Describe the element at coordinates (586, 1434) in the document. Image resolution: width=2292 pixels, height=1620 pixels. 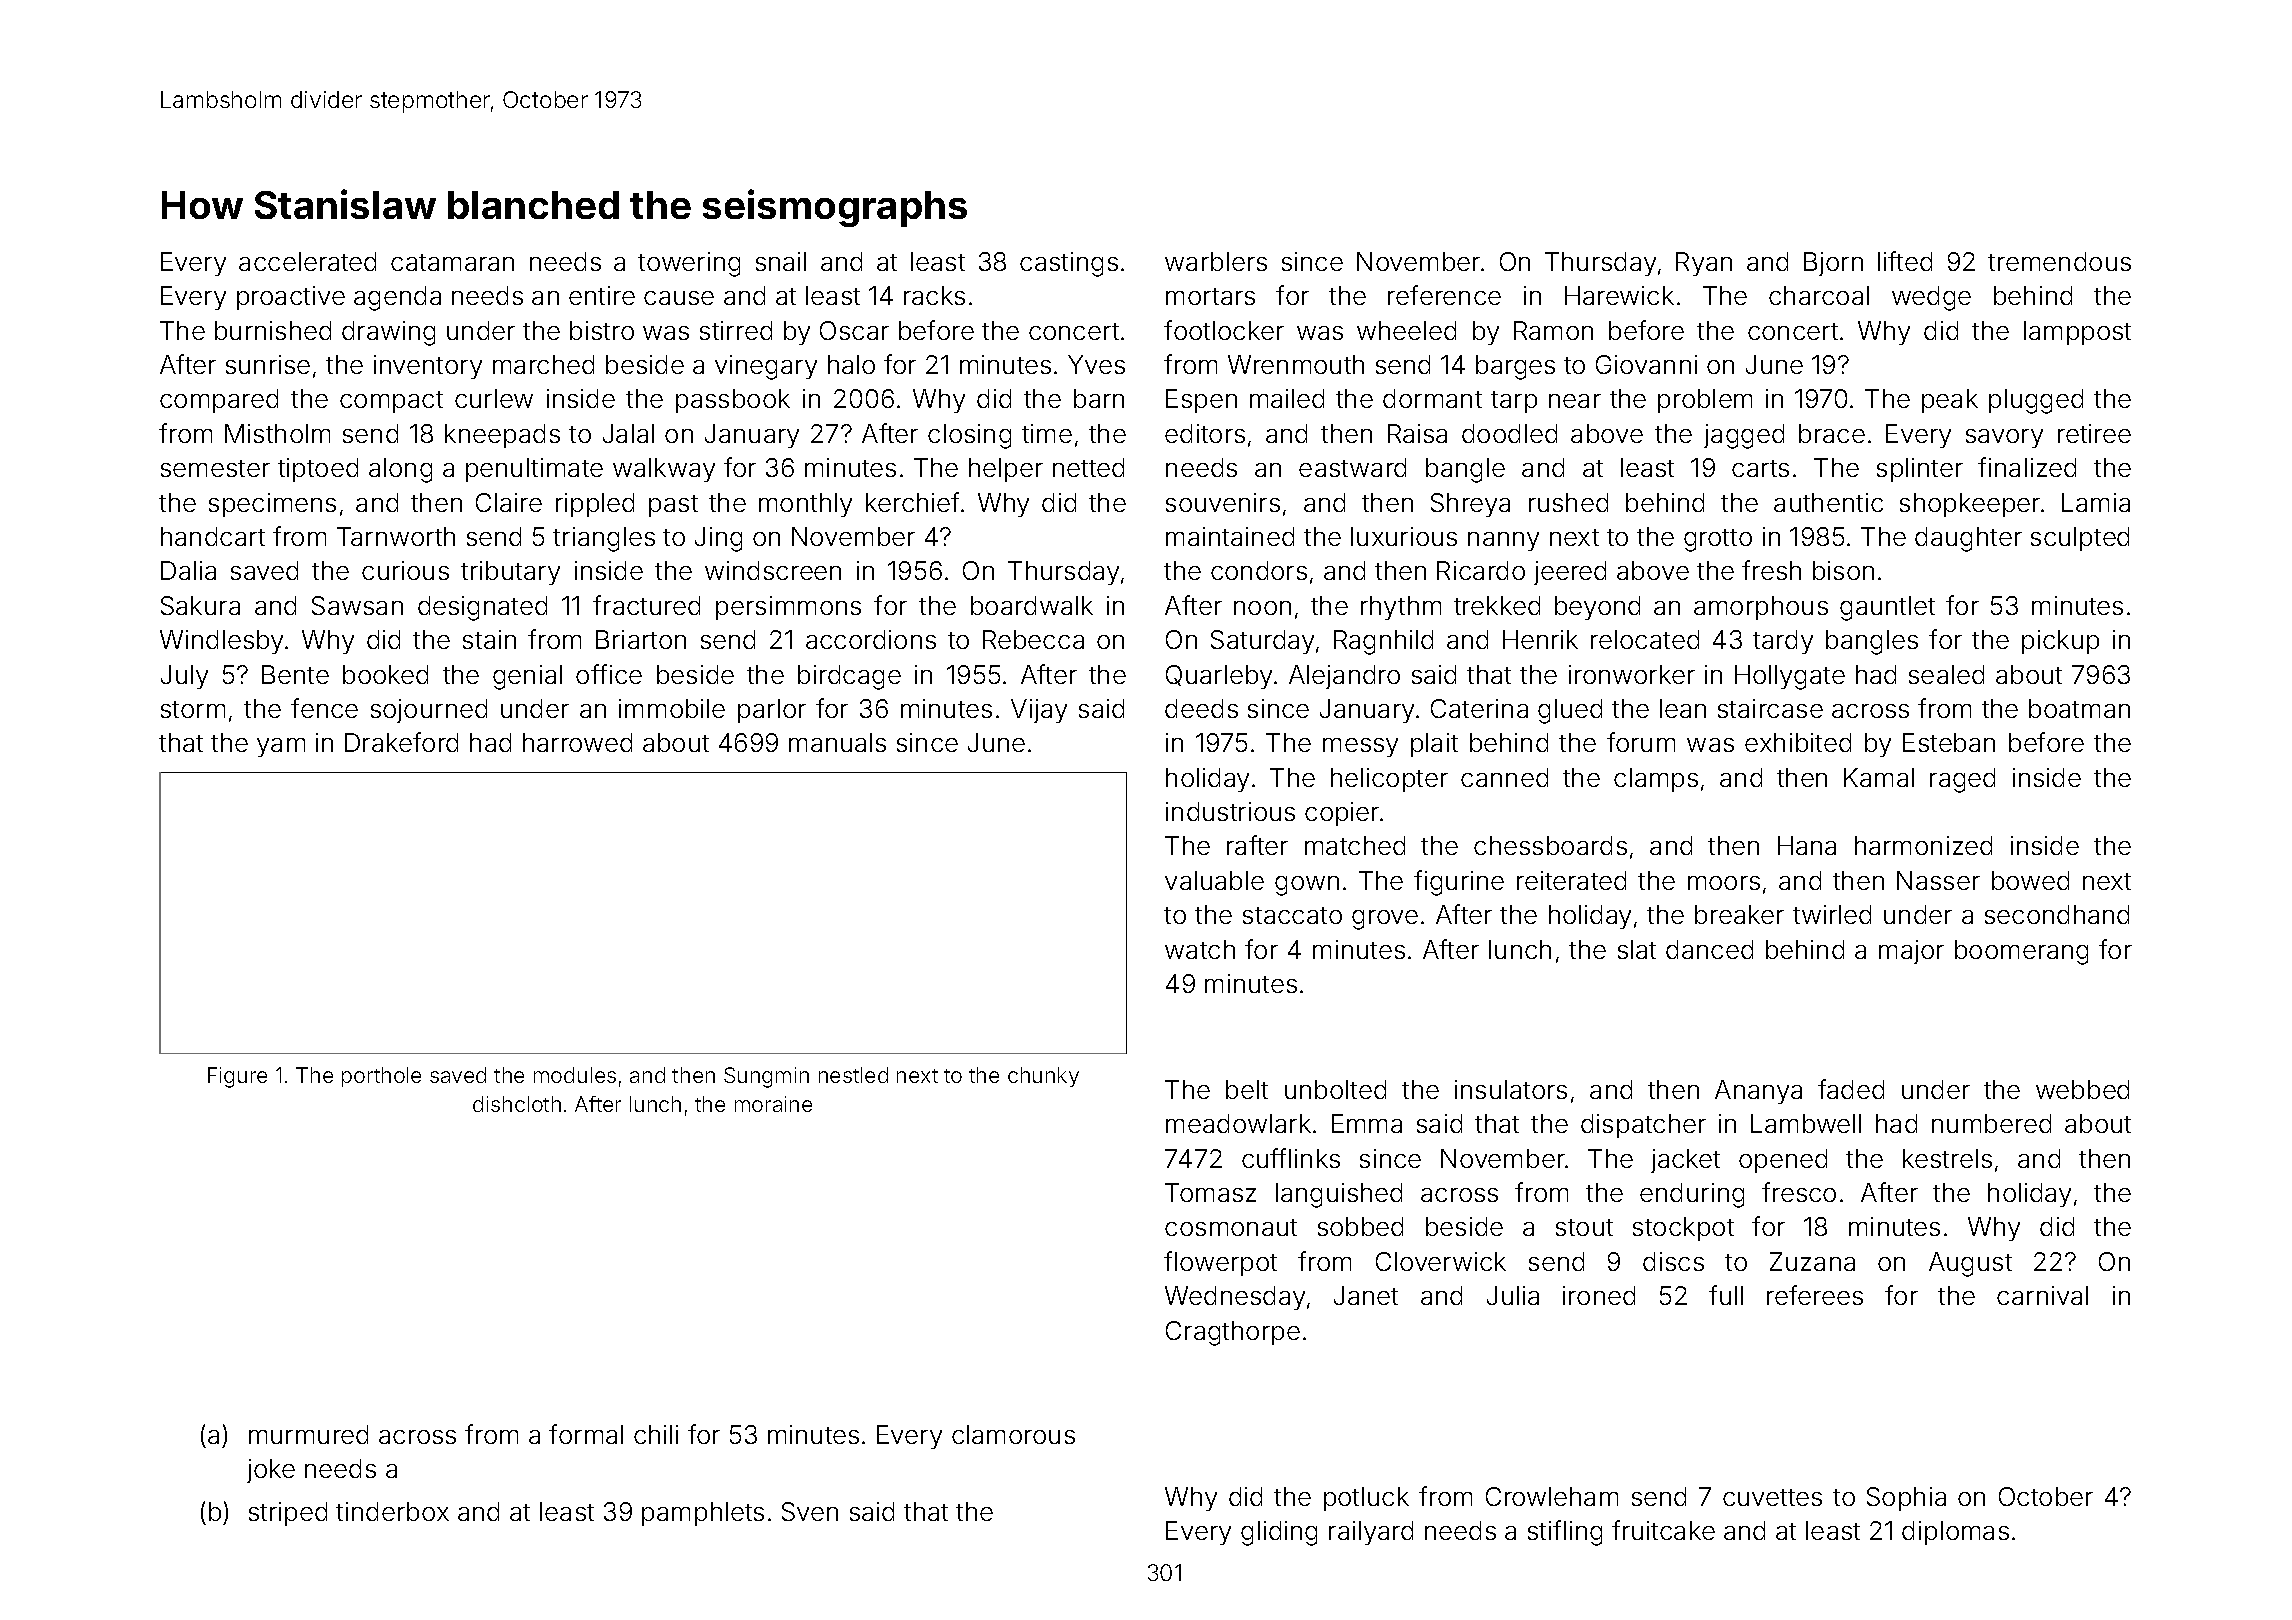
I see `formal` at that location.
